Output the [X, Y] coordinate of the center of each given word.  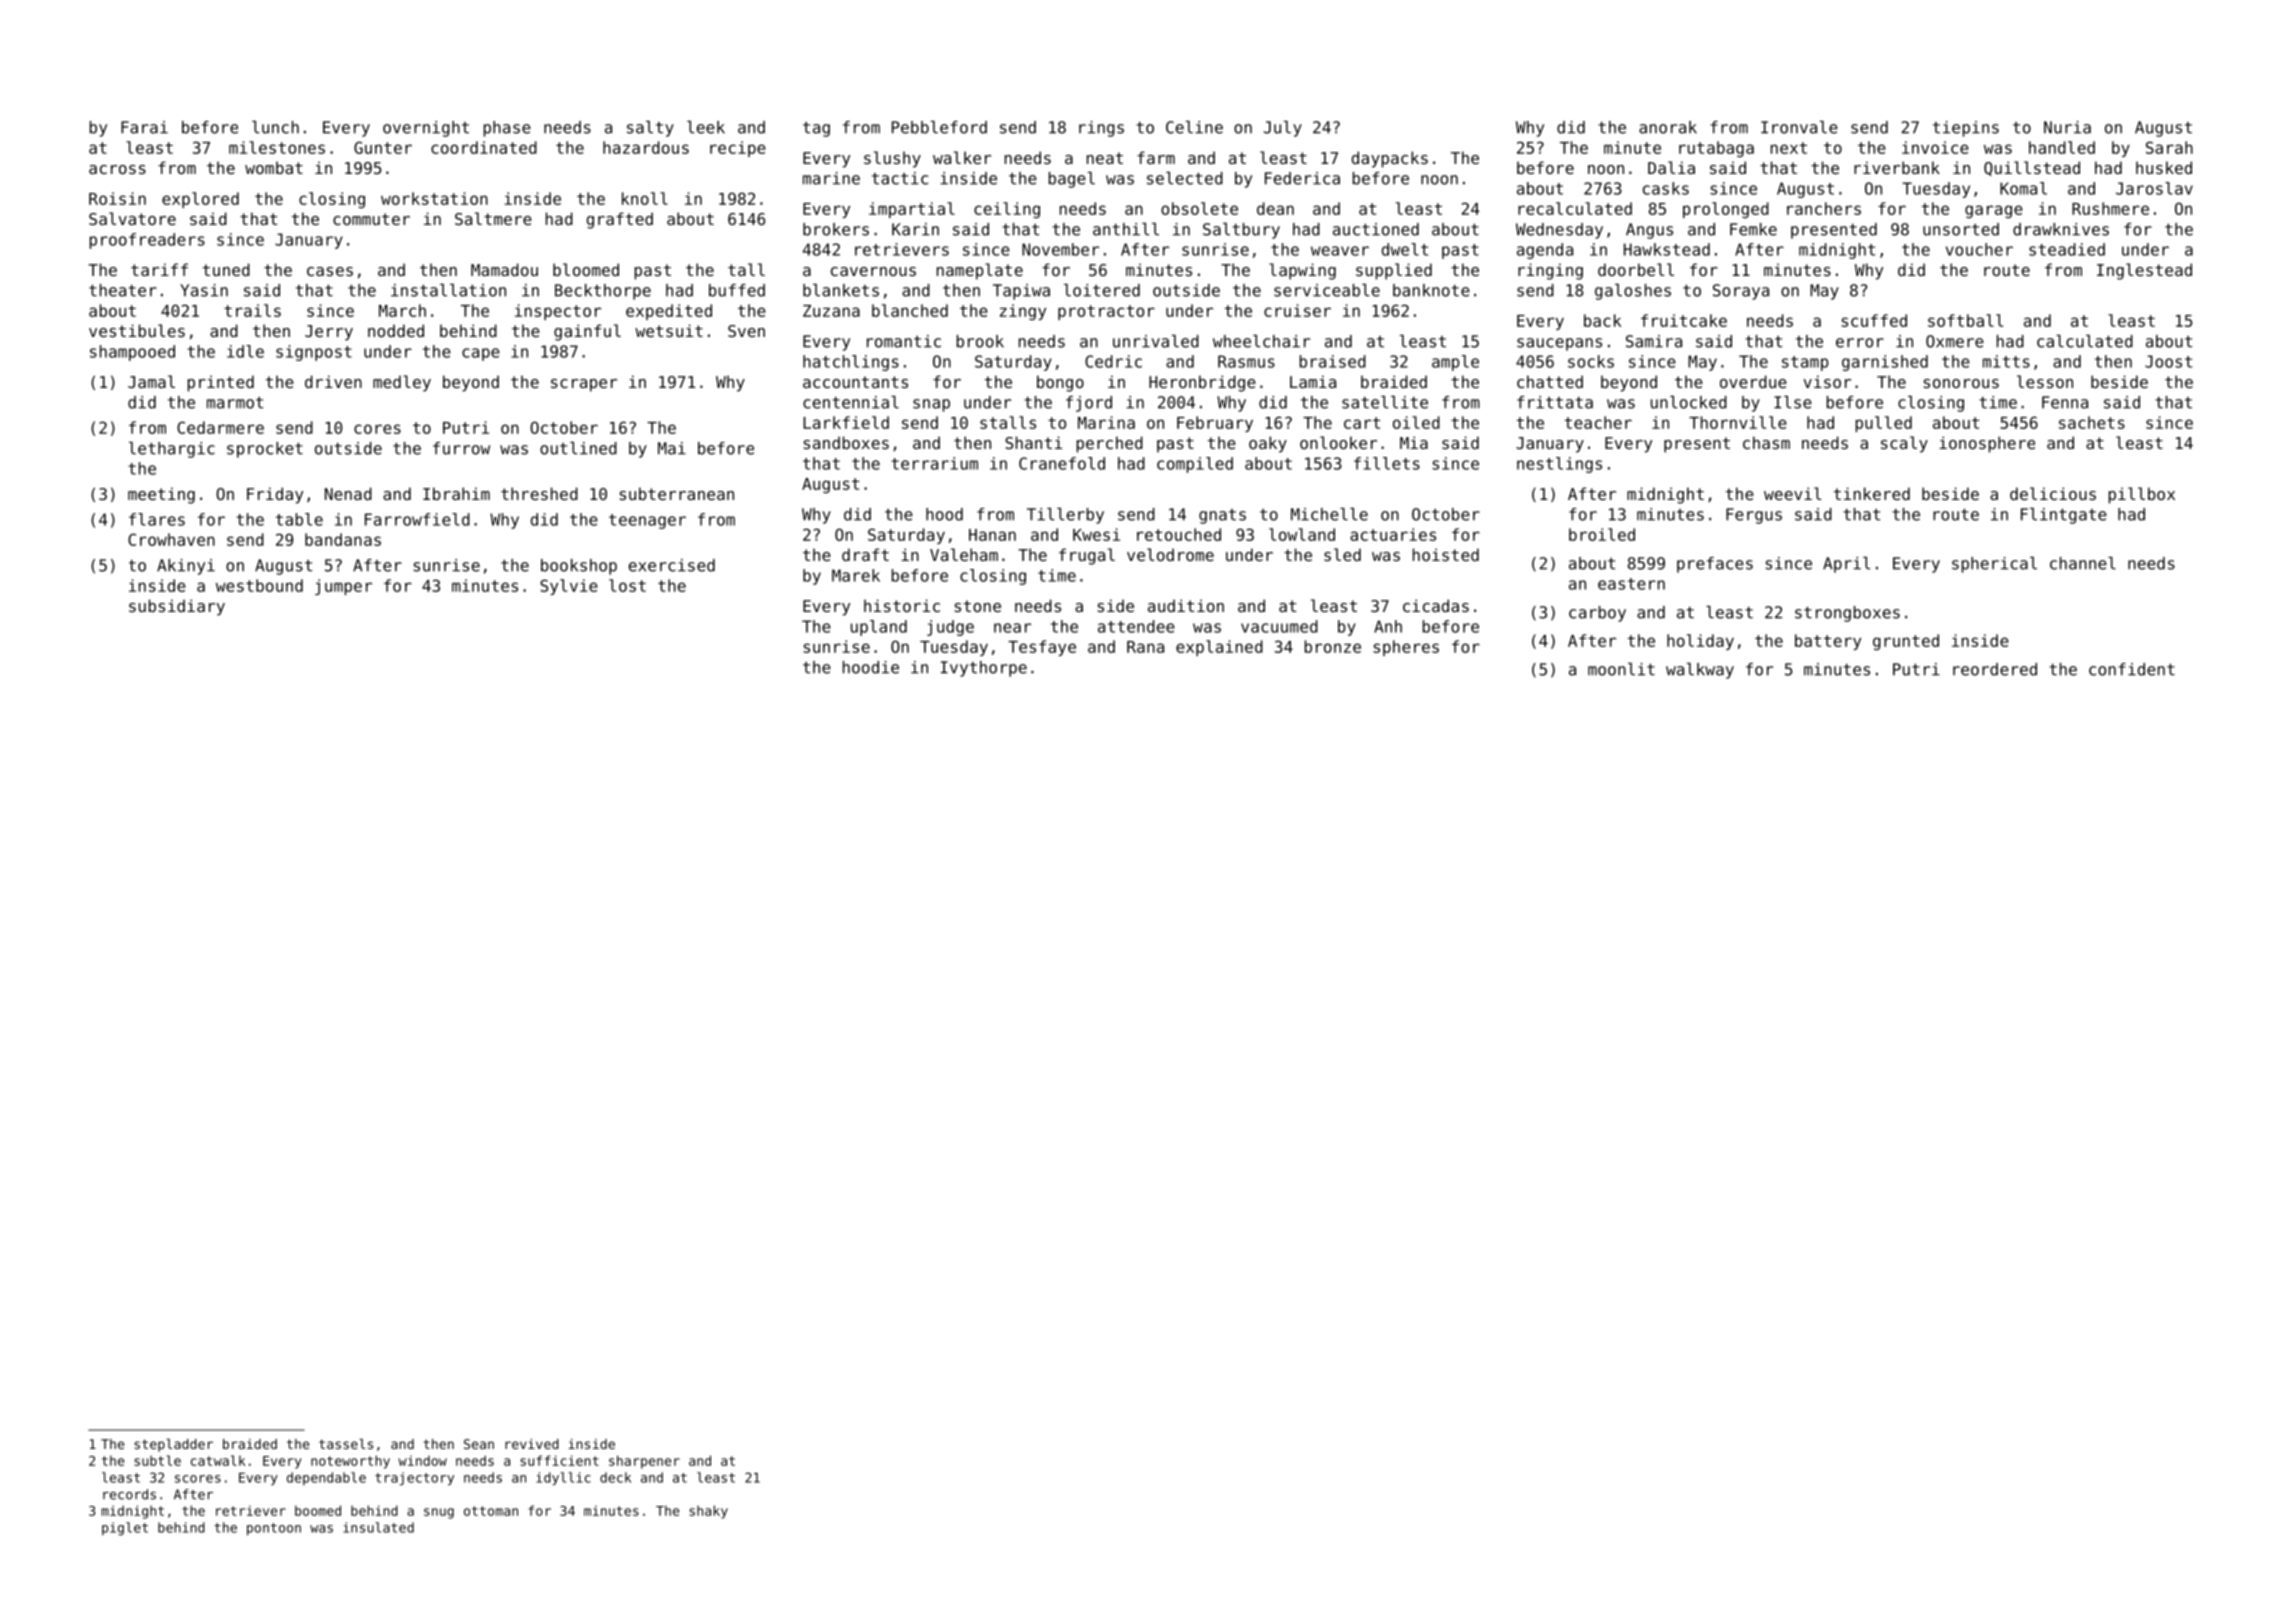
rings [1101, 129]
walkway [1700, 671]
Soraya [1741, 292]
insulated [378, 1527]
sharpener [644, 1462]
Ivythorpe [984, 669]
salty [650, 129]
